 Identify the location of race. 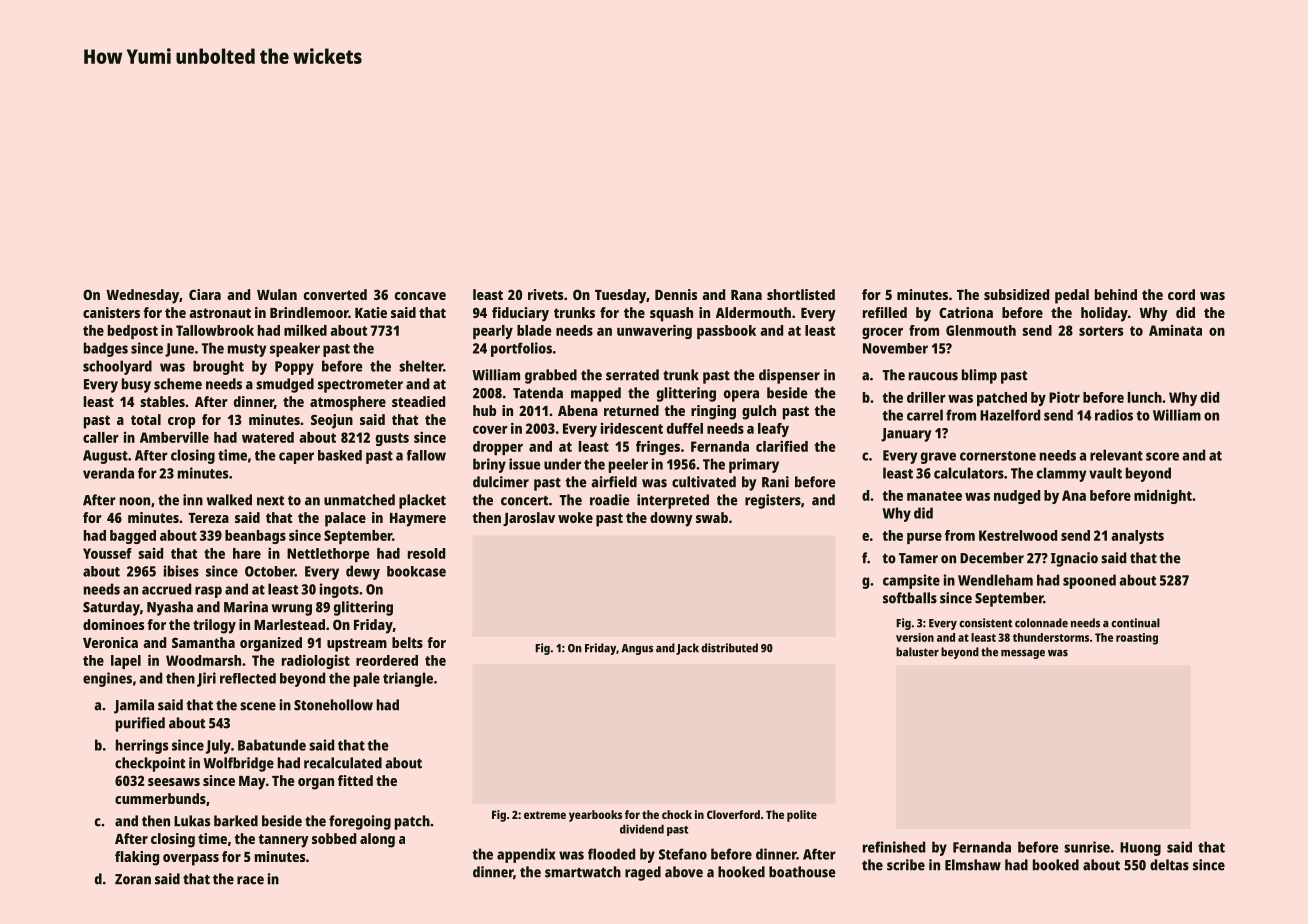
(250, 880).
